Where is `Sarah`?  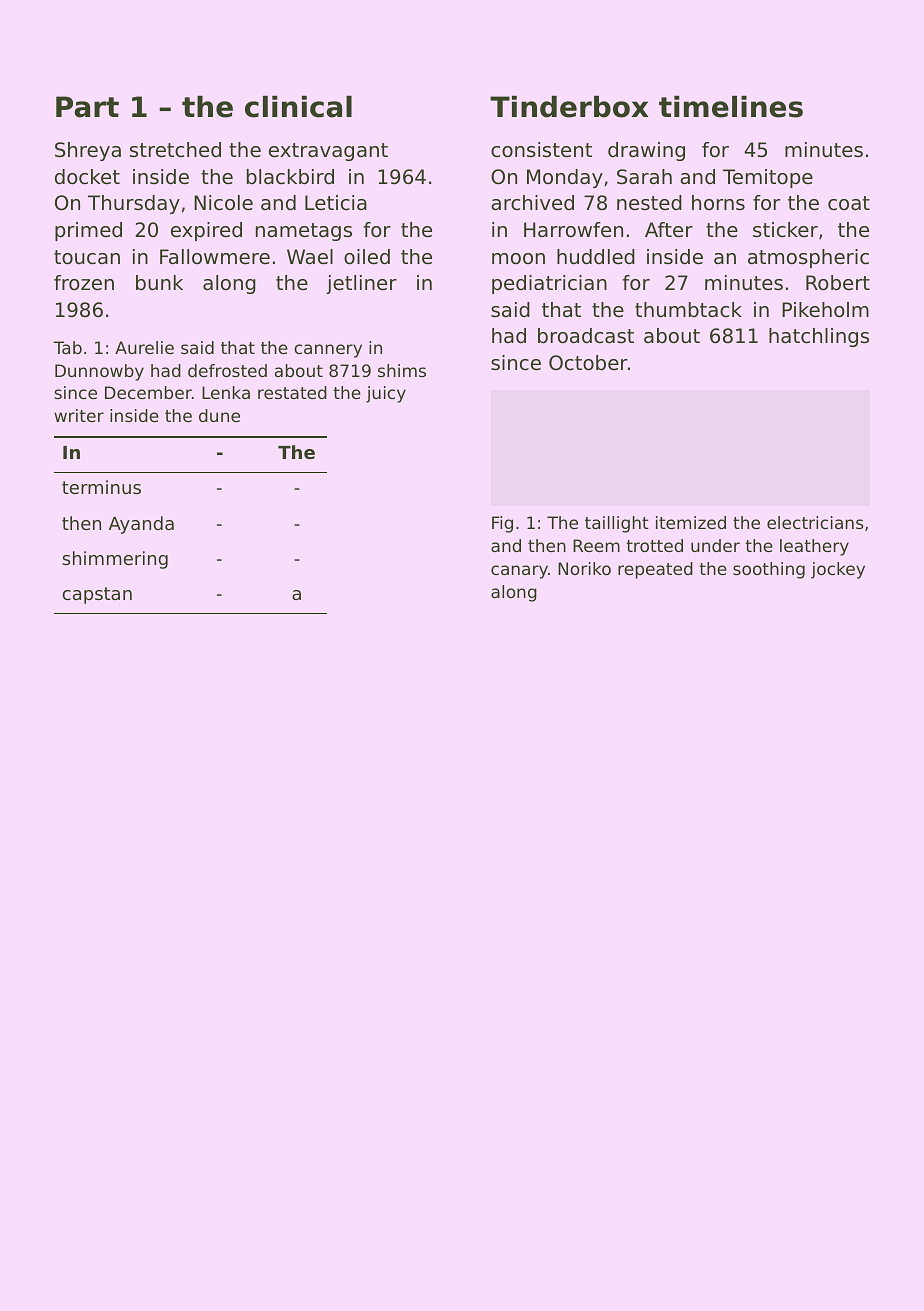
Sarah is located at coordinates (644, 177).
